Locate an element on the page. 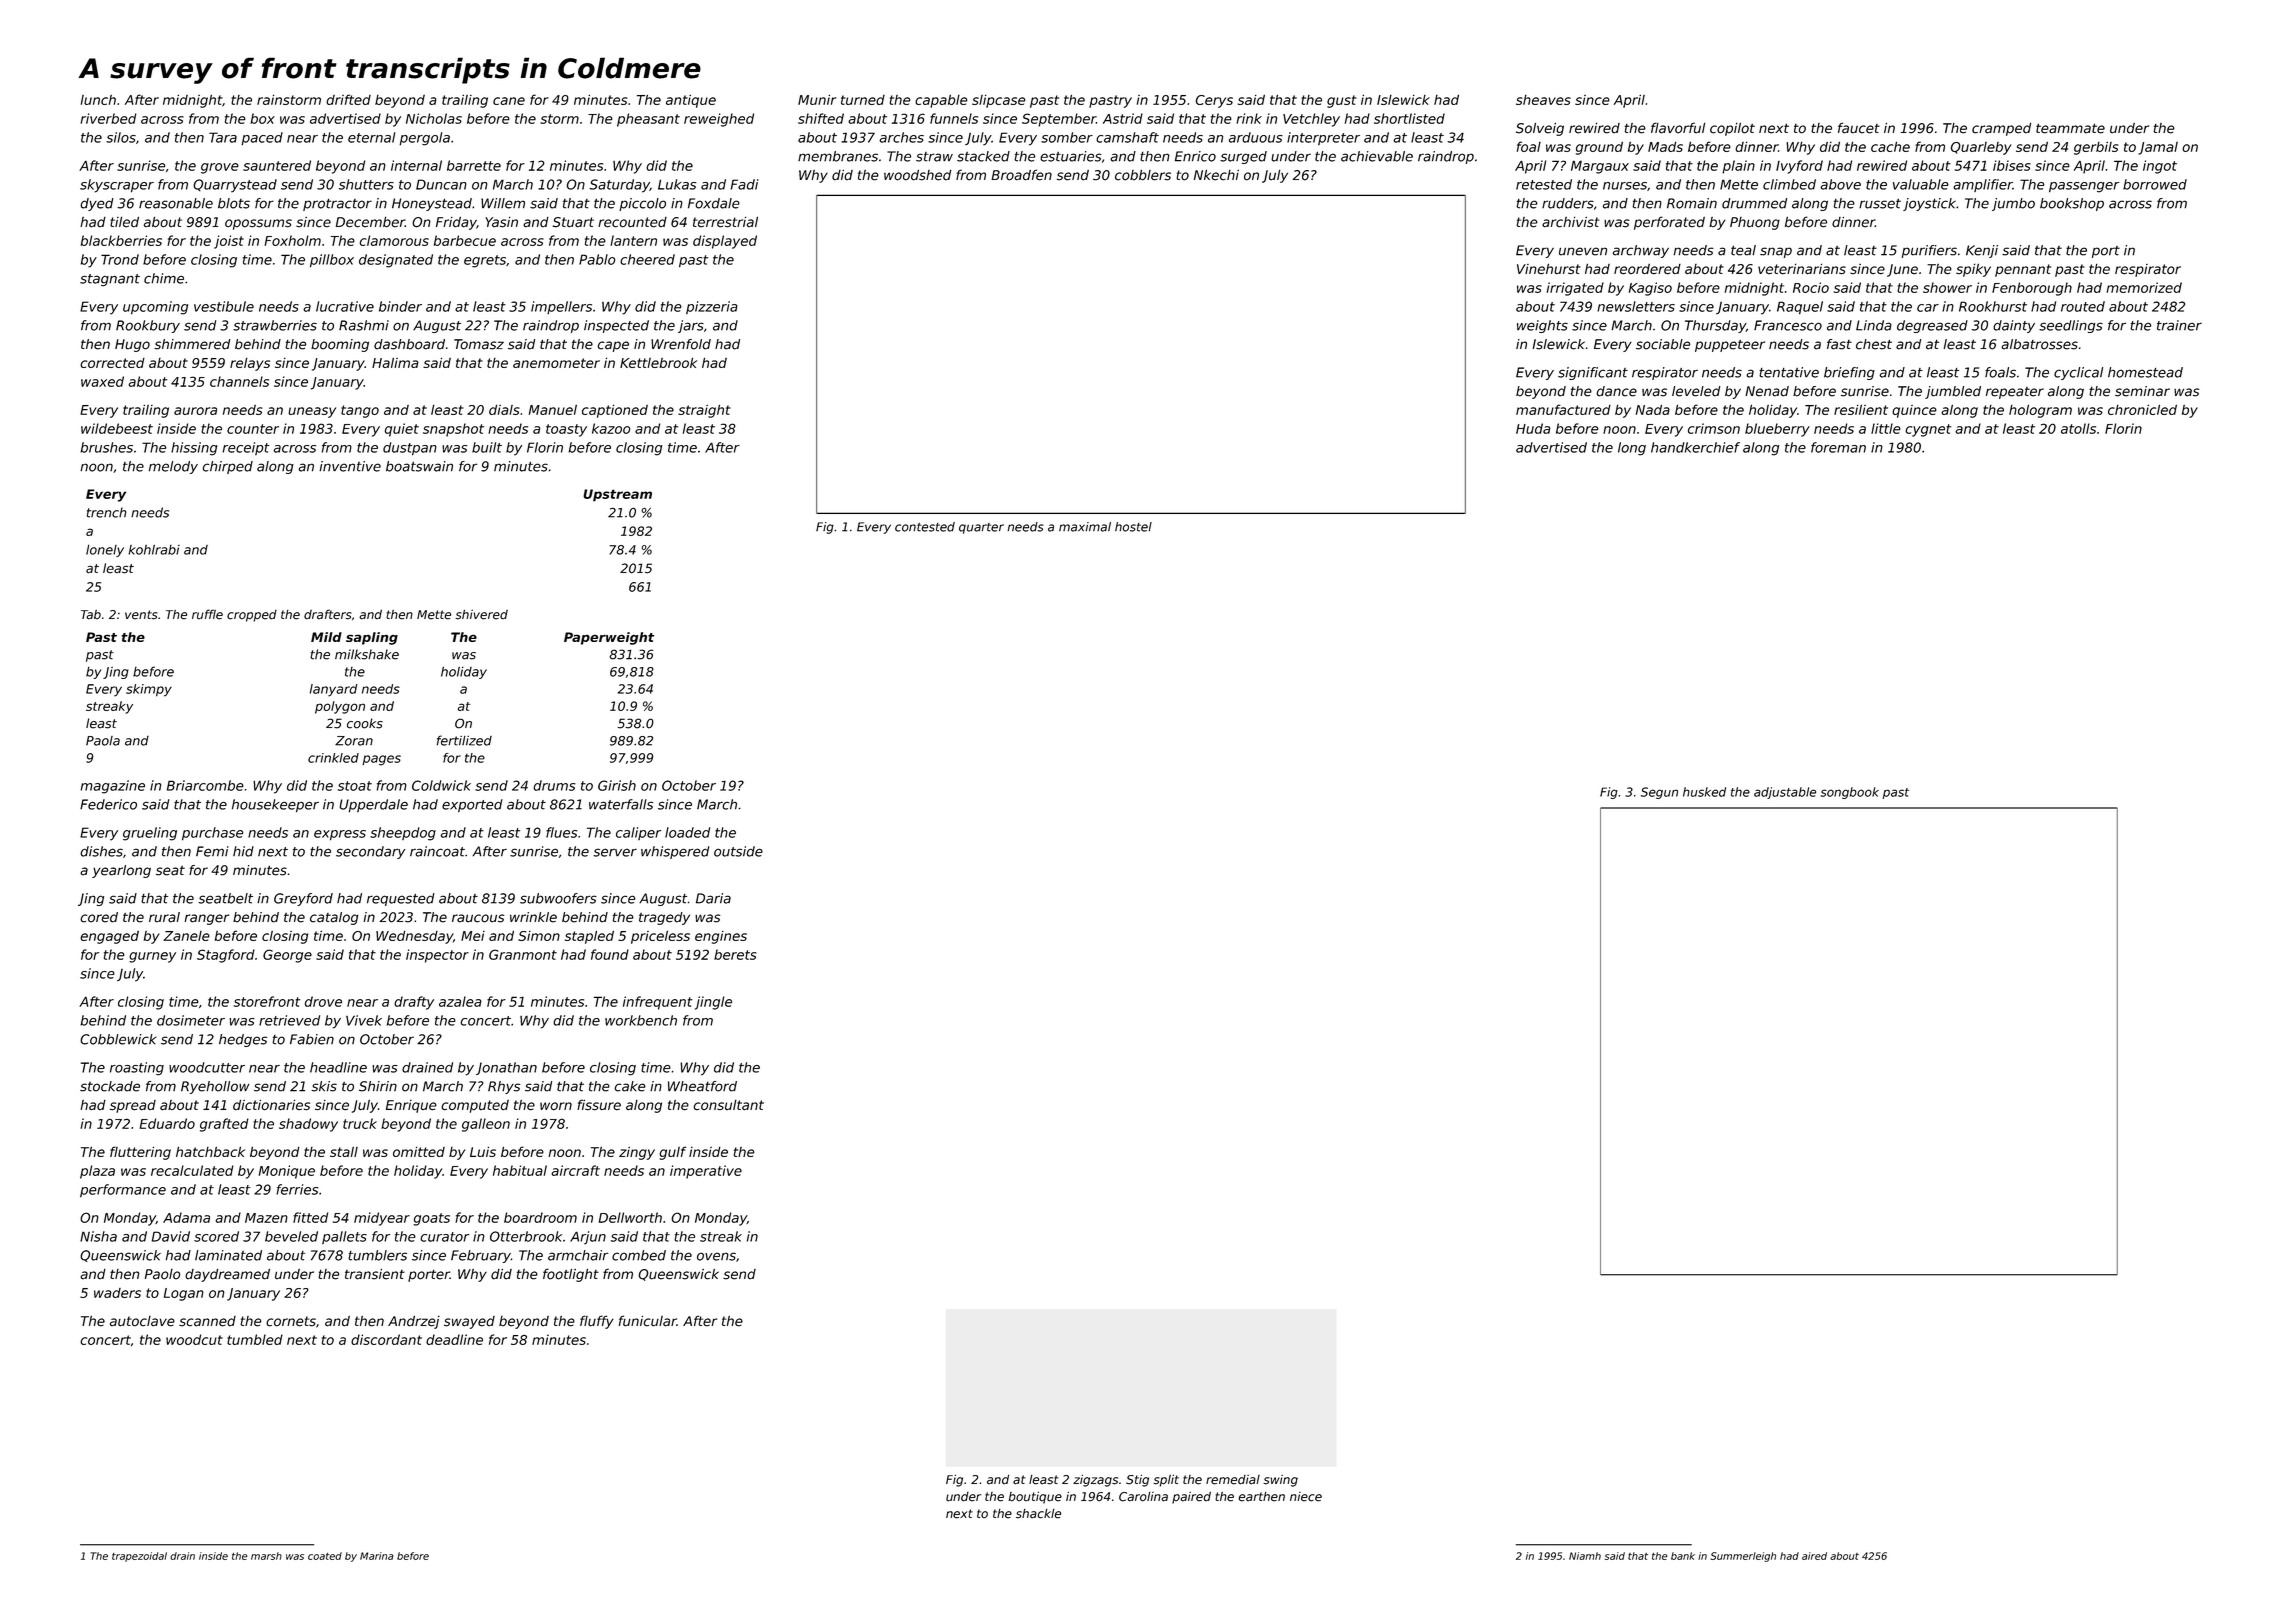 This image has height=1614, width=2282. songbook is located at coordinates (1850, 793).
